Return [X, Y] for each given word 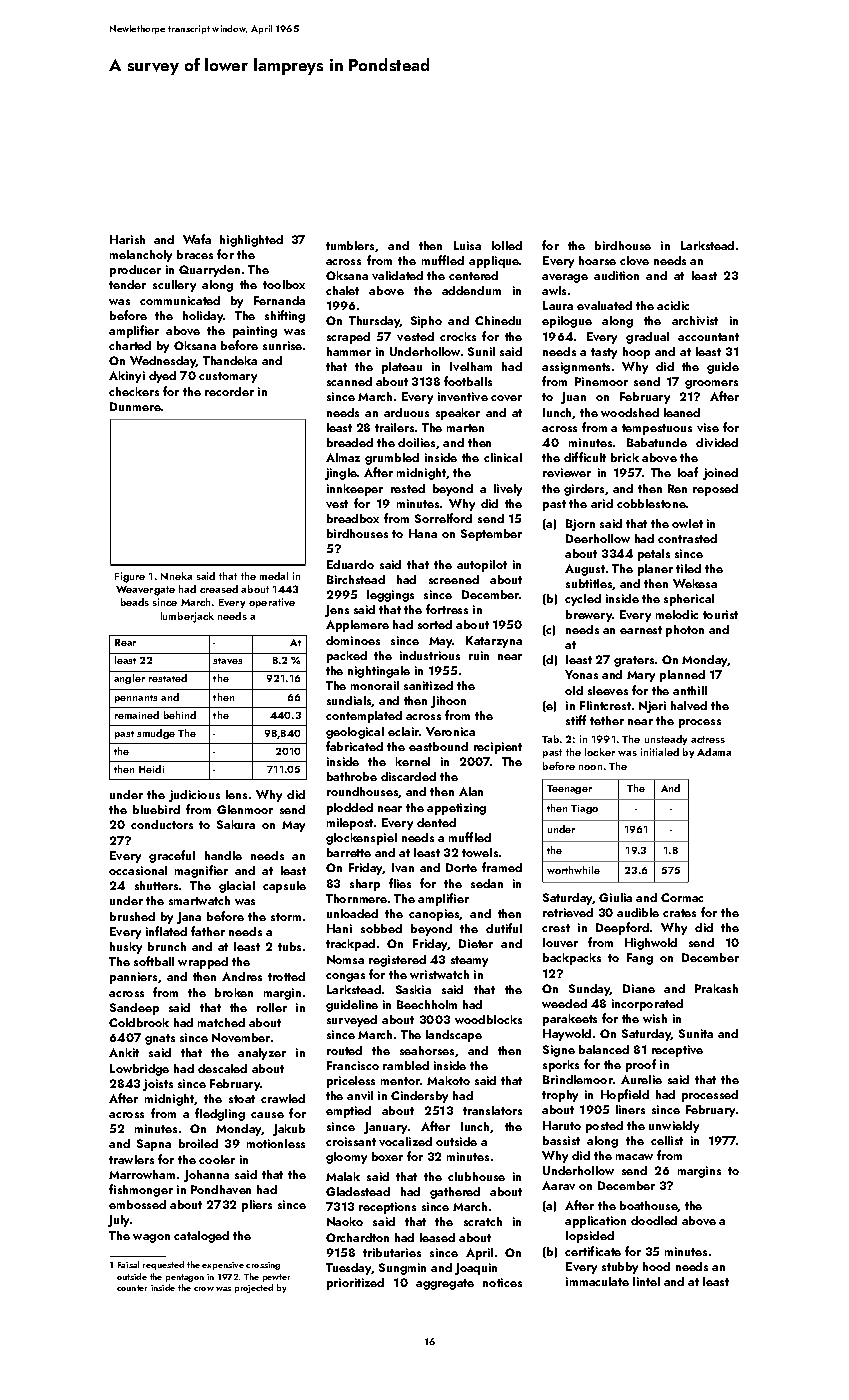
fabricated [354, 746]
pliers [257, 1206]
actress [708, 739]
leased [437, 1237]
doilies [416, 442]
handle [223, 855]
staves [227, 661]
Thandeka [230, 360]
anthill [690, 690]
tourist [720, 614]
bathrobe [352, 776]
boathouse [649, 1206]
